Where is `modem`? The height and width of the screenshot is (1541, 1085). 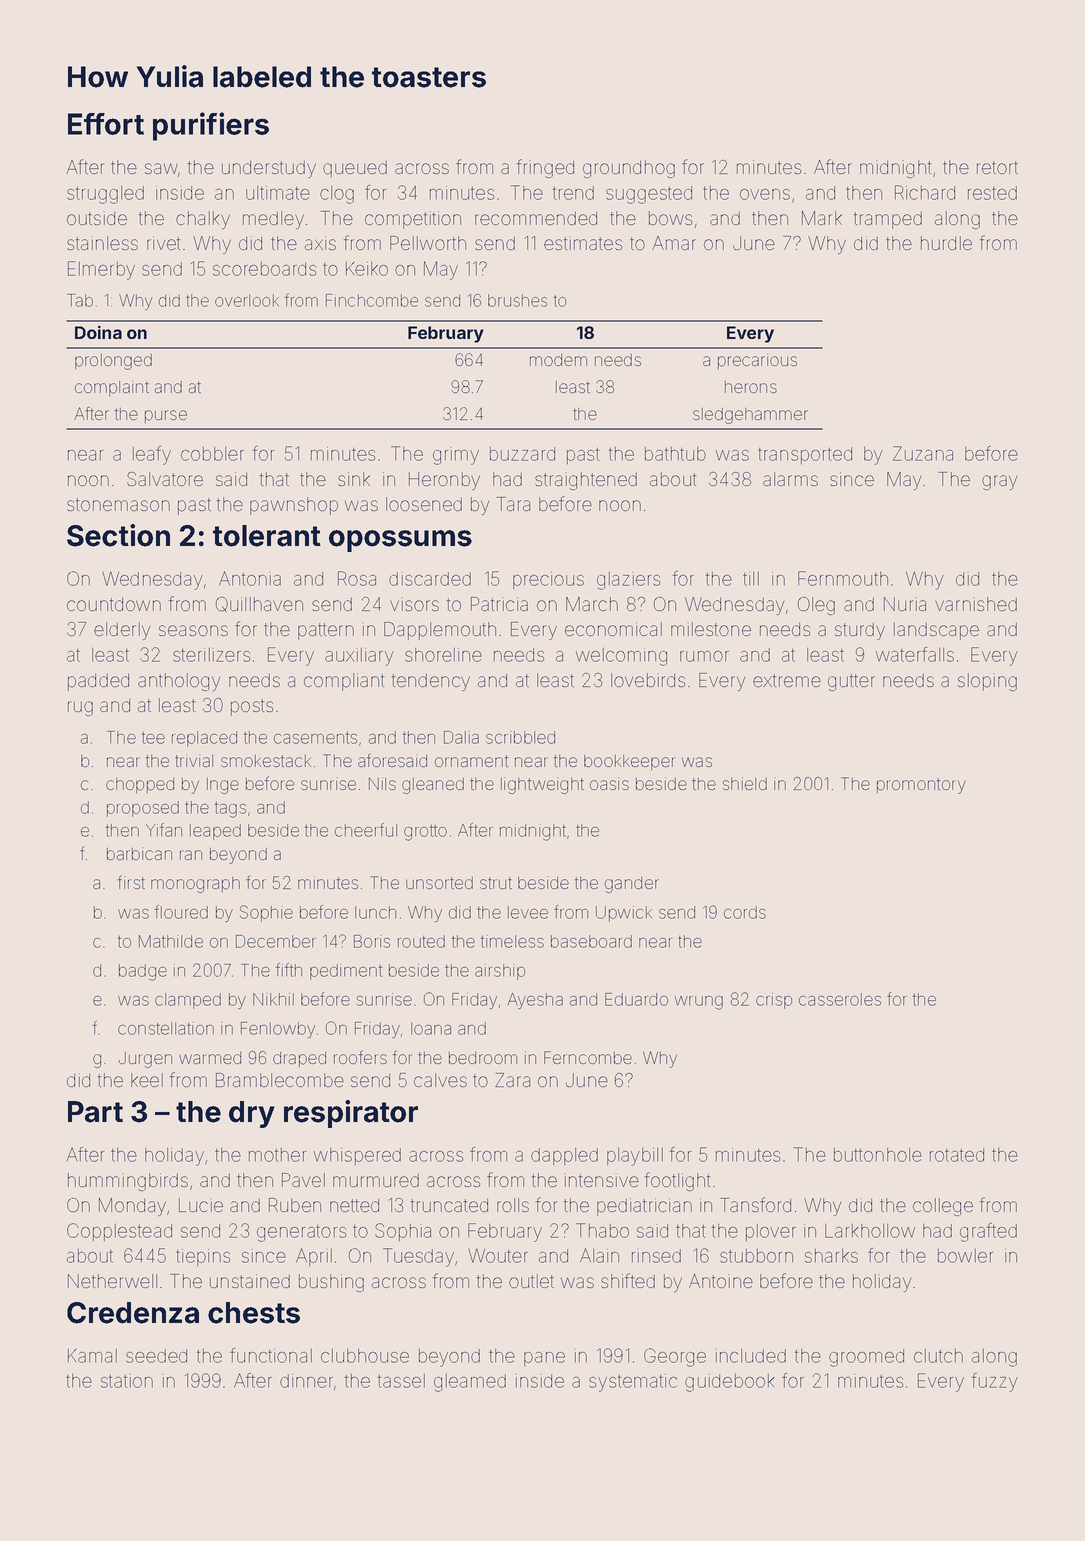
modem is located at coordinates (558, 360).
